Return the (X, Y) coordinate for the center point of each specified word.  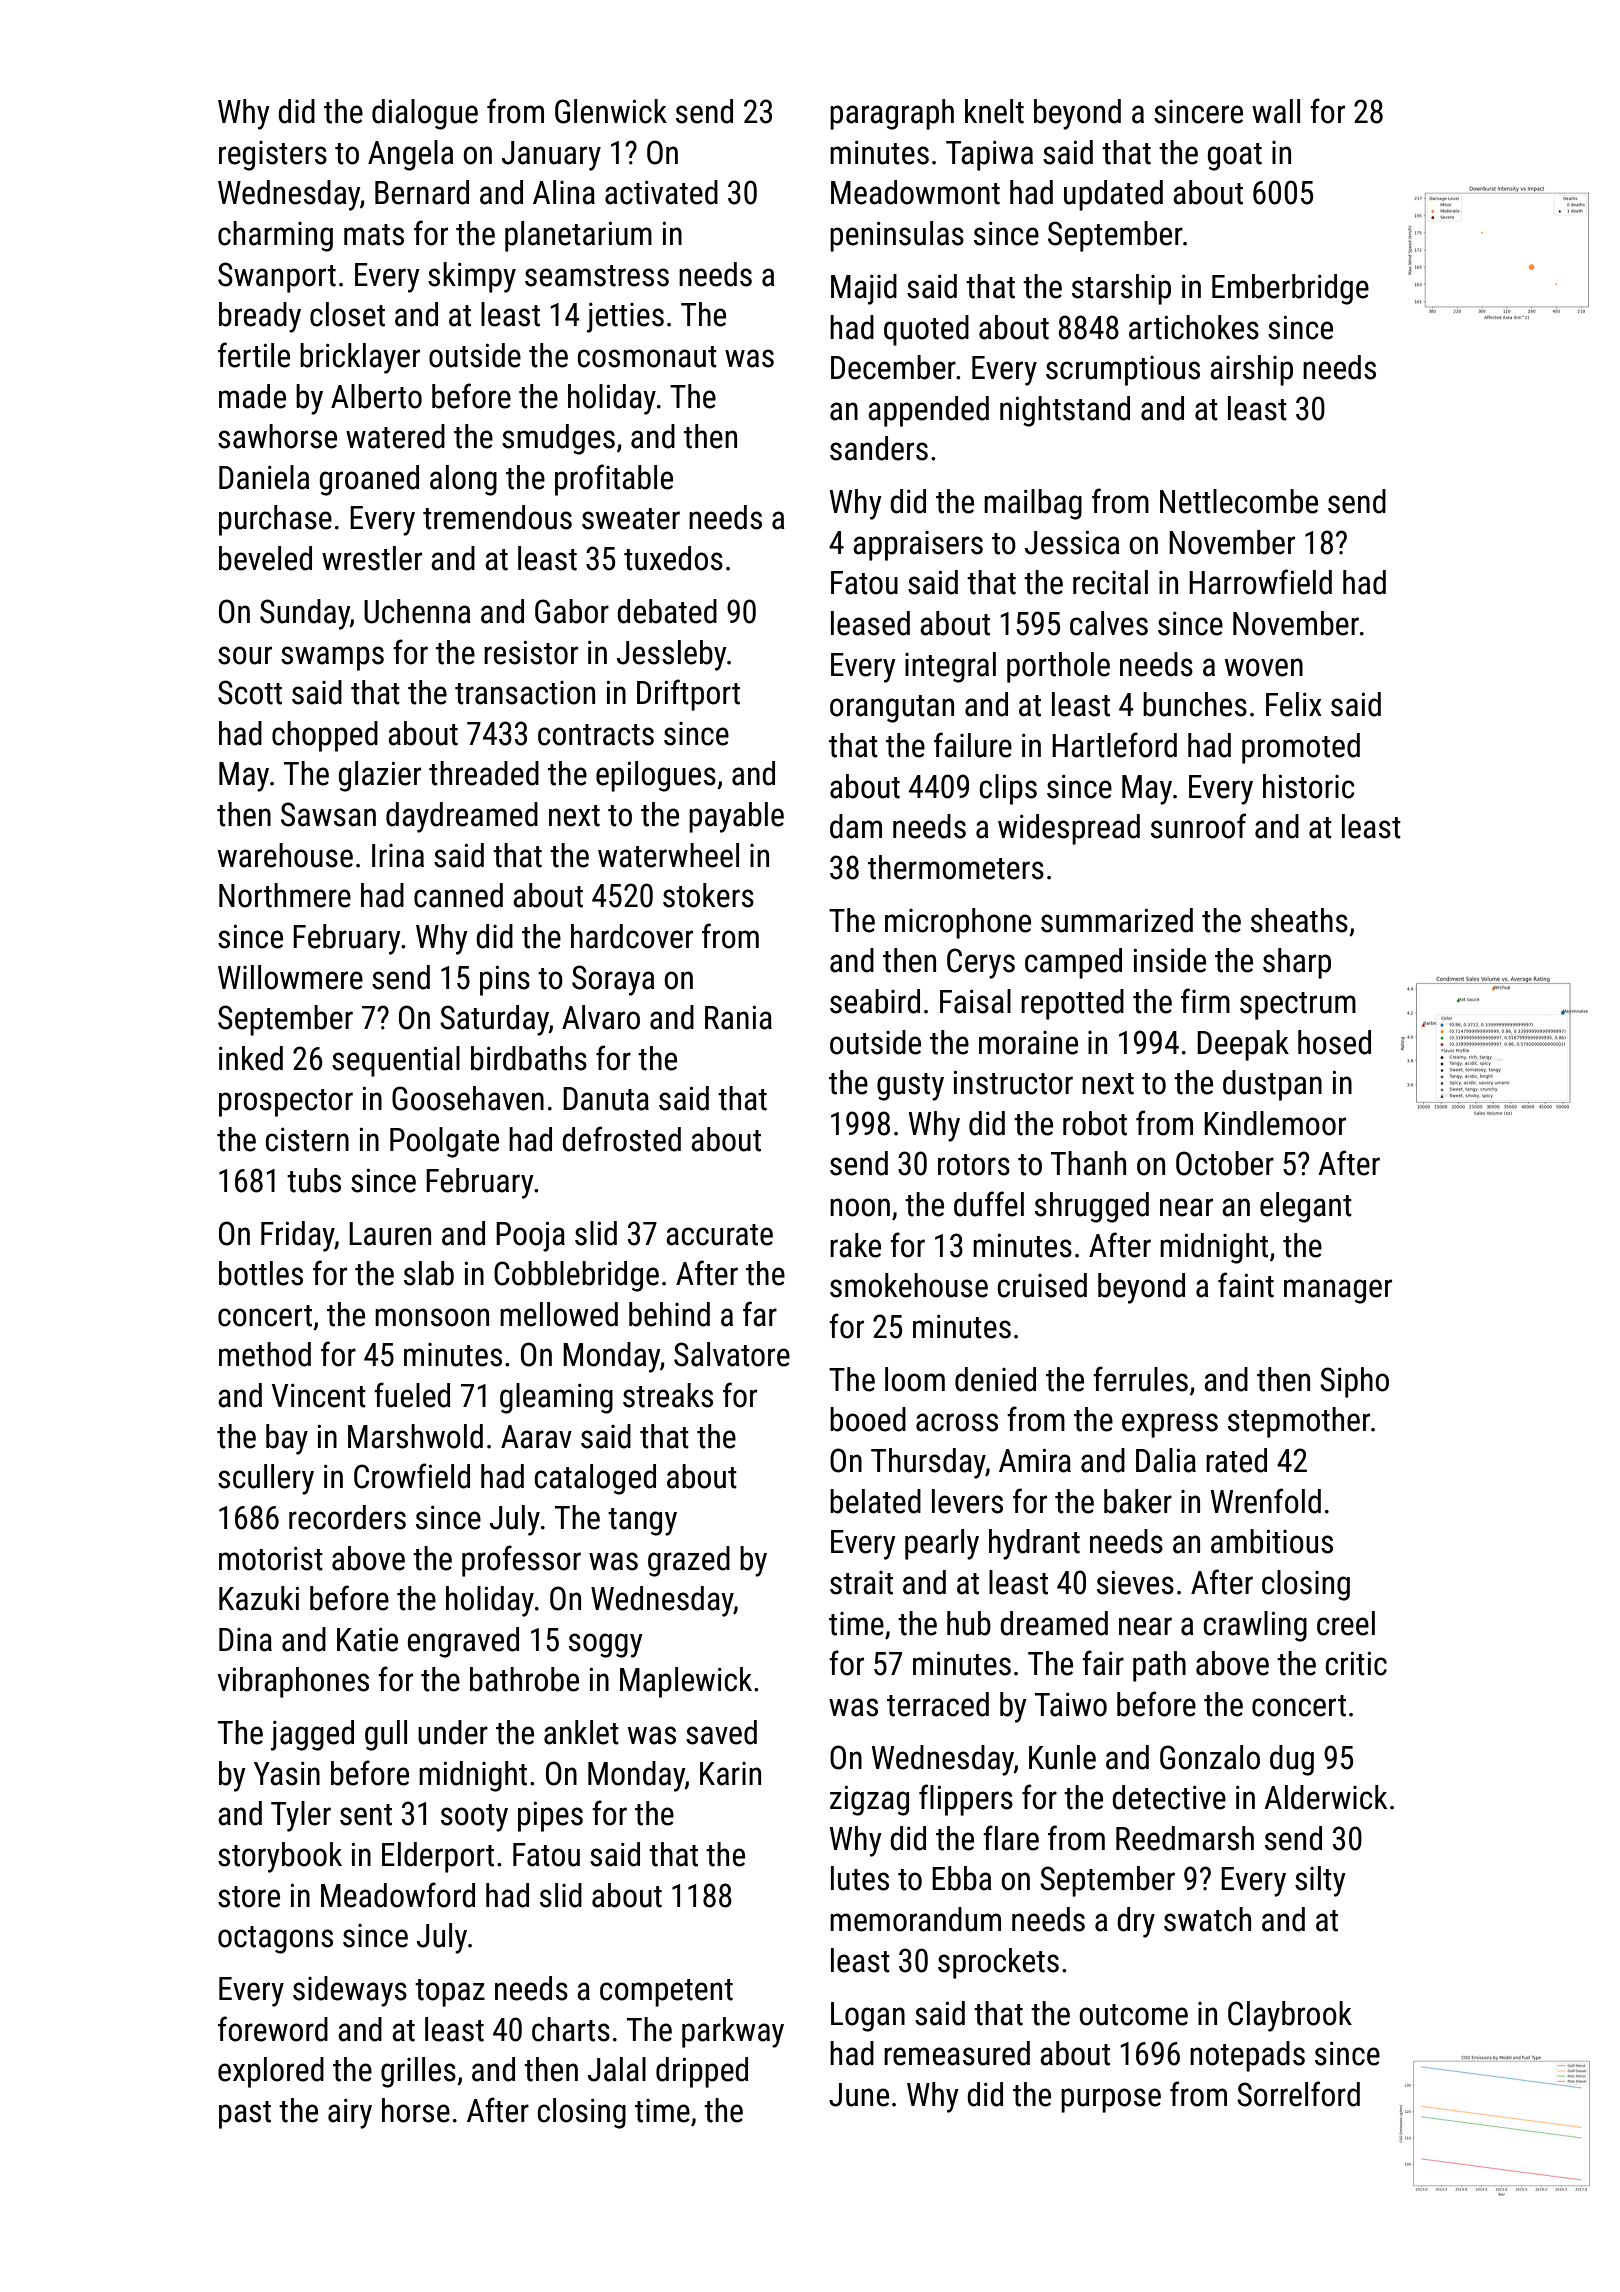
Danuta (606, 1099)
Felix (1294, 704)
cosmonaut (647, 357)
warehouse (285, 855)
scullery (266, 1479)
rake (855, 1245)
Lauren (390, 1234)
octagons (275, 1940)
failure (973, 745)
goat (1234, 157)
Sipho (1354, 1382)
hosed (1334, 1042)
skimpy (472, 277)
